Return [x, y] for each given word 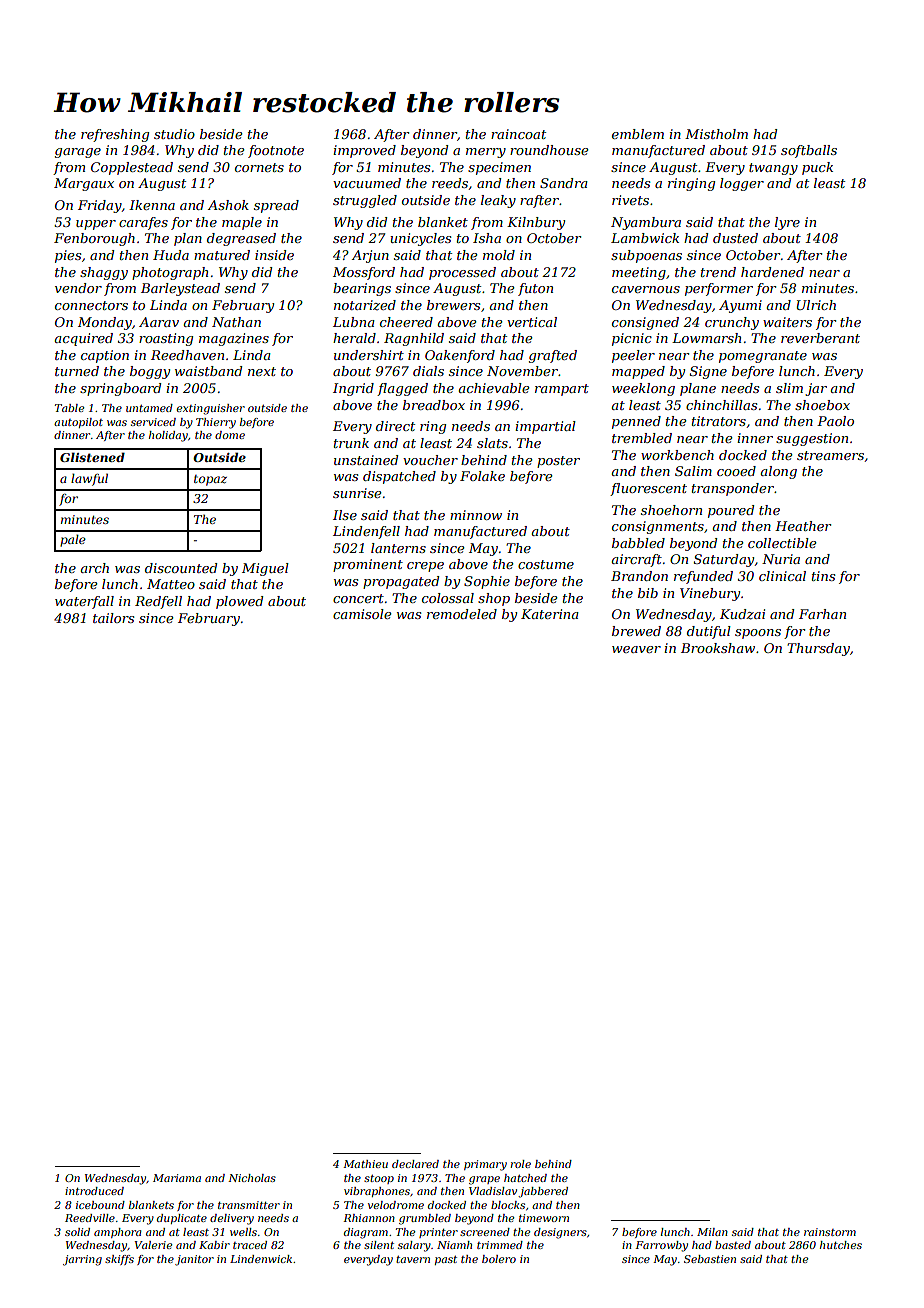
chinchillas [721, 405]
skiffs [119, 1260]
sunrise [357, 493]
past [446, 1260]
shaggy [104, 273]
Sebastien [710, 1259]
